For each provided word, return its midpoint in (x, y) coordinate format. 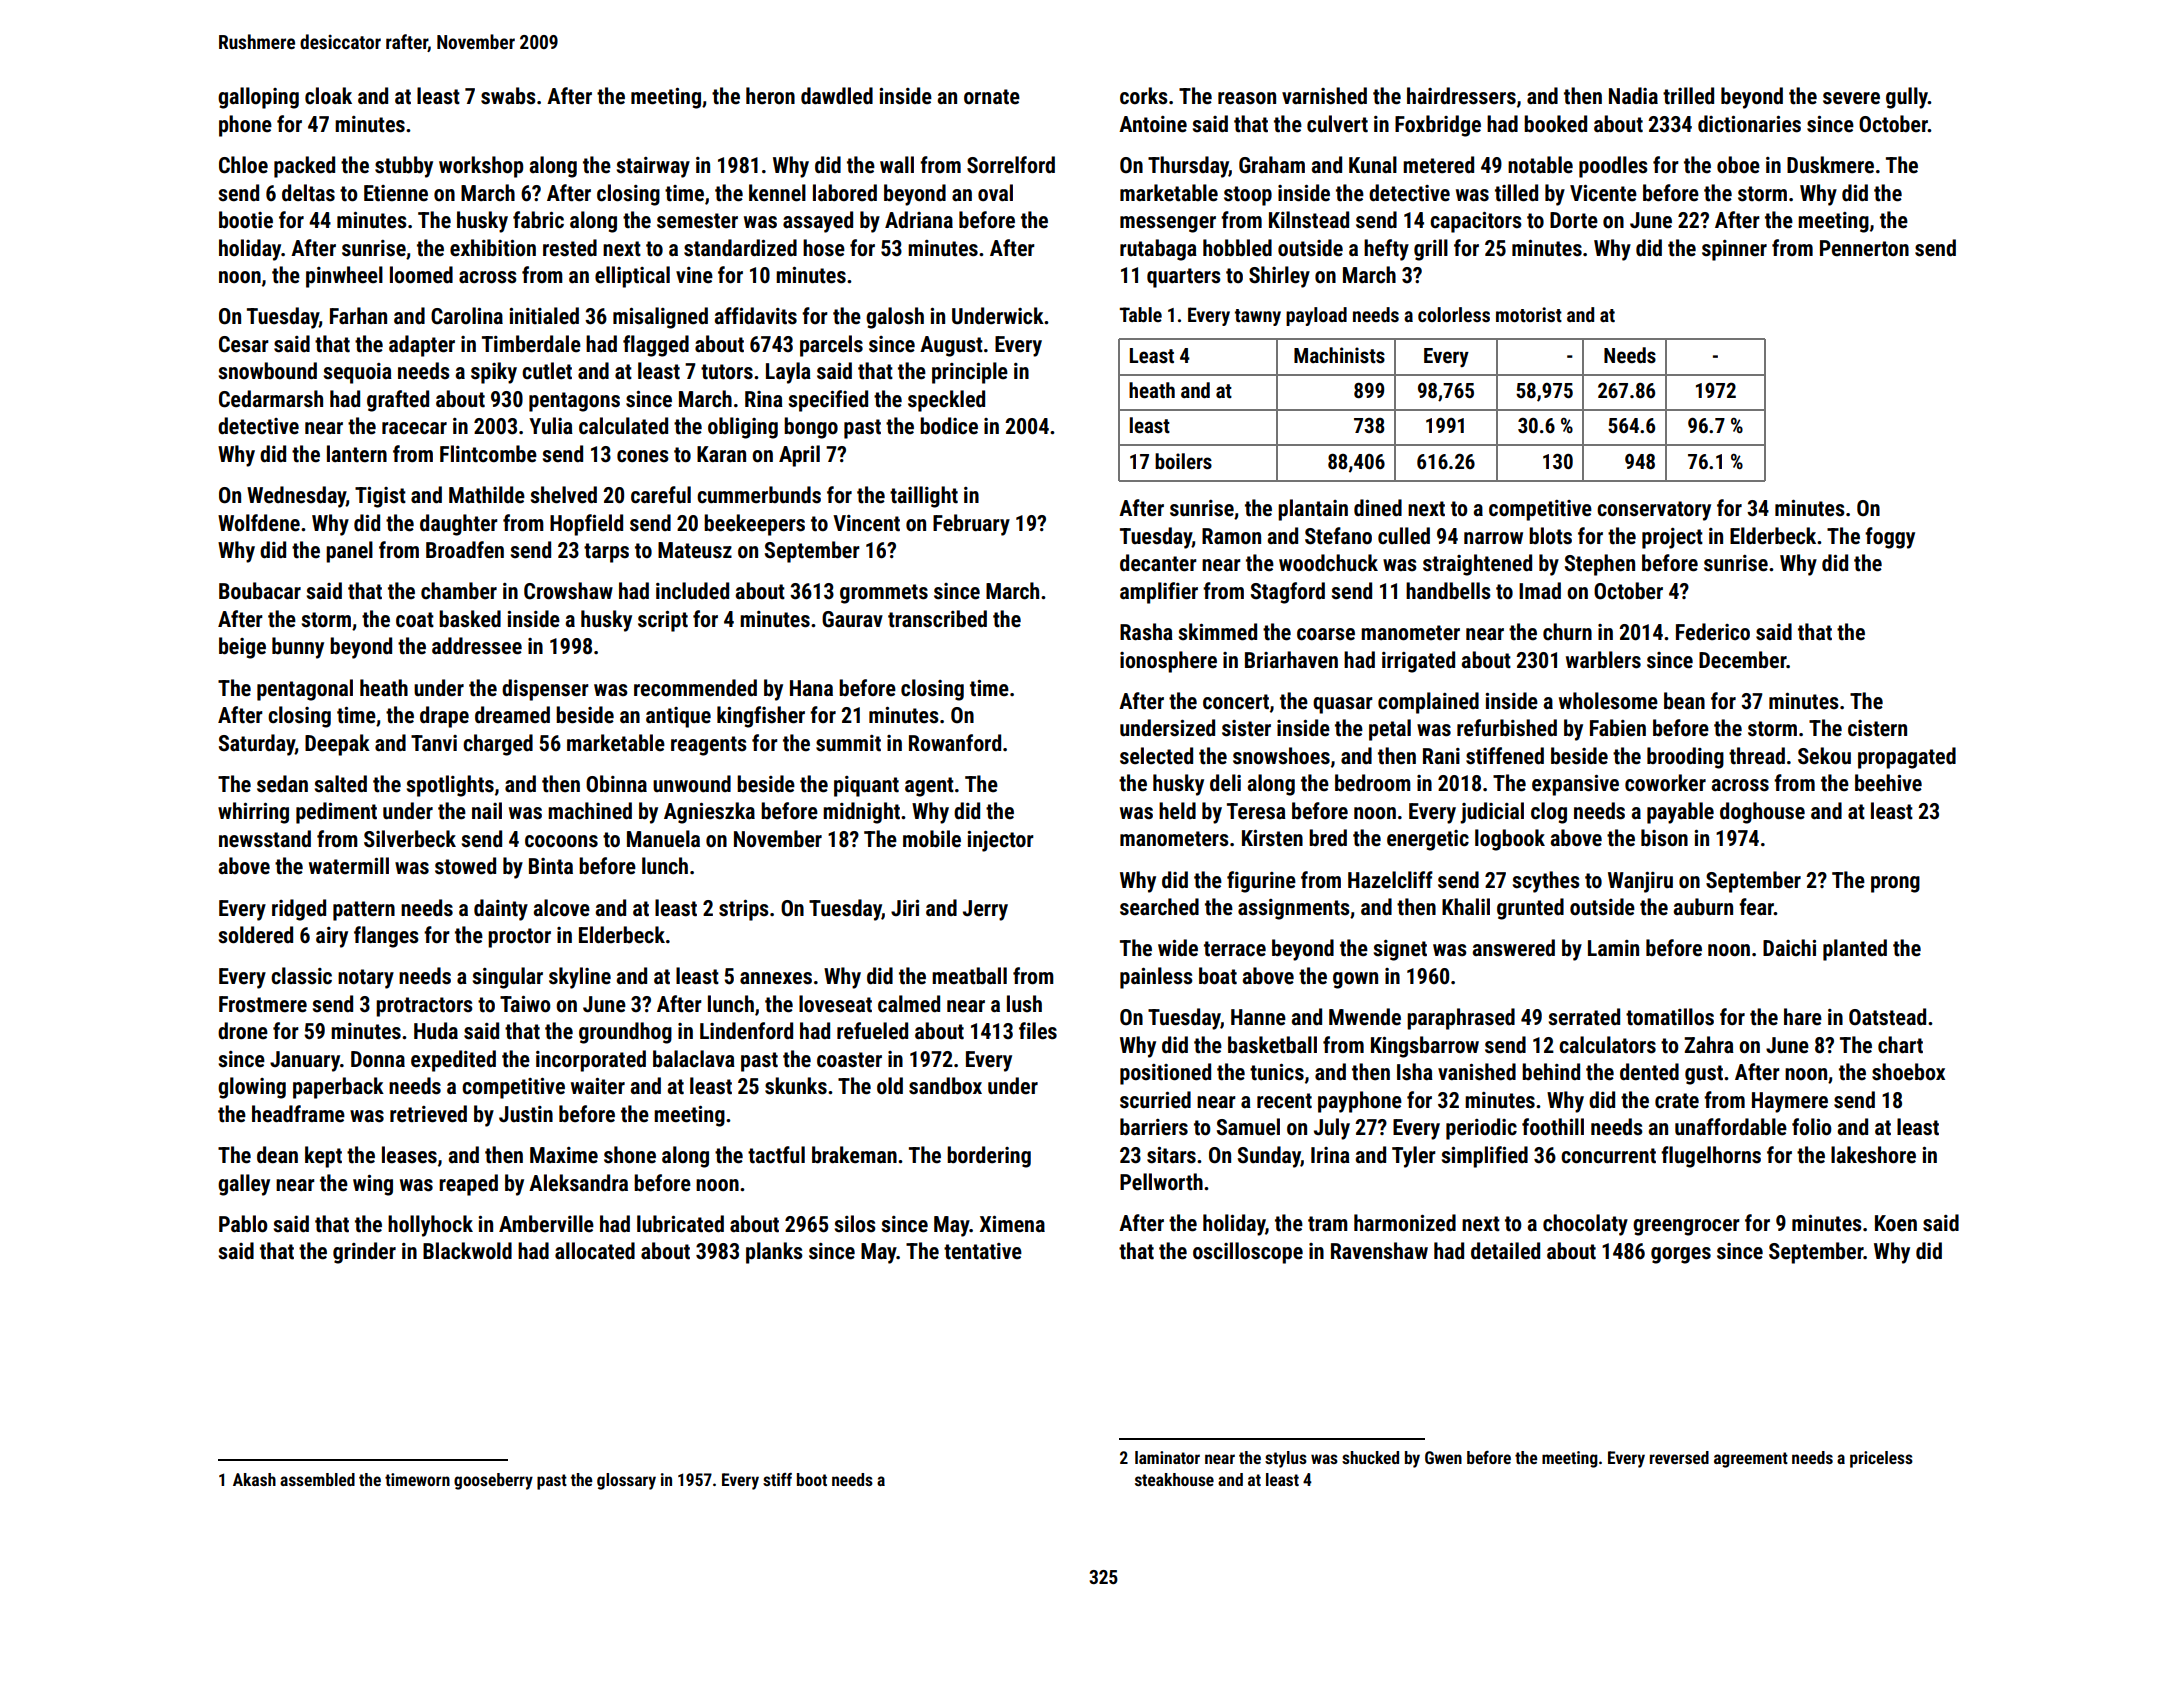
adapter (422, 346)
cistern (1877, 728)
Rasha (1146, 632)
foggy (1890, 538)
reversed (1679, 1457)
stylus (1286, 1459)
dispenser (545, 690)
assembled (317, 1479)
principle (970, 373)
